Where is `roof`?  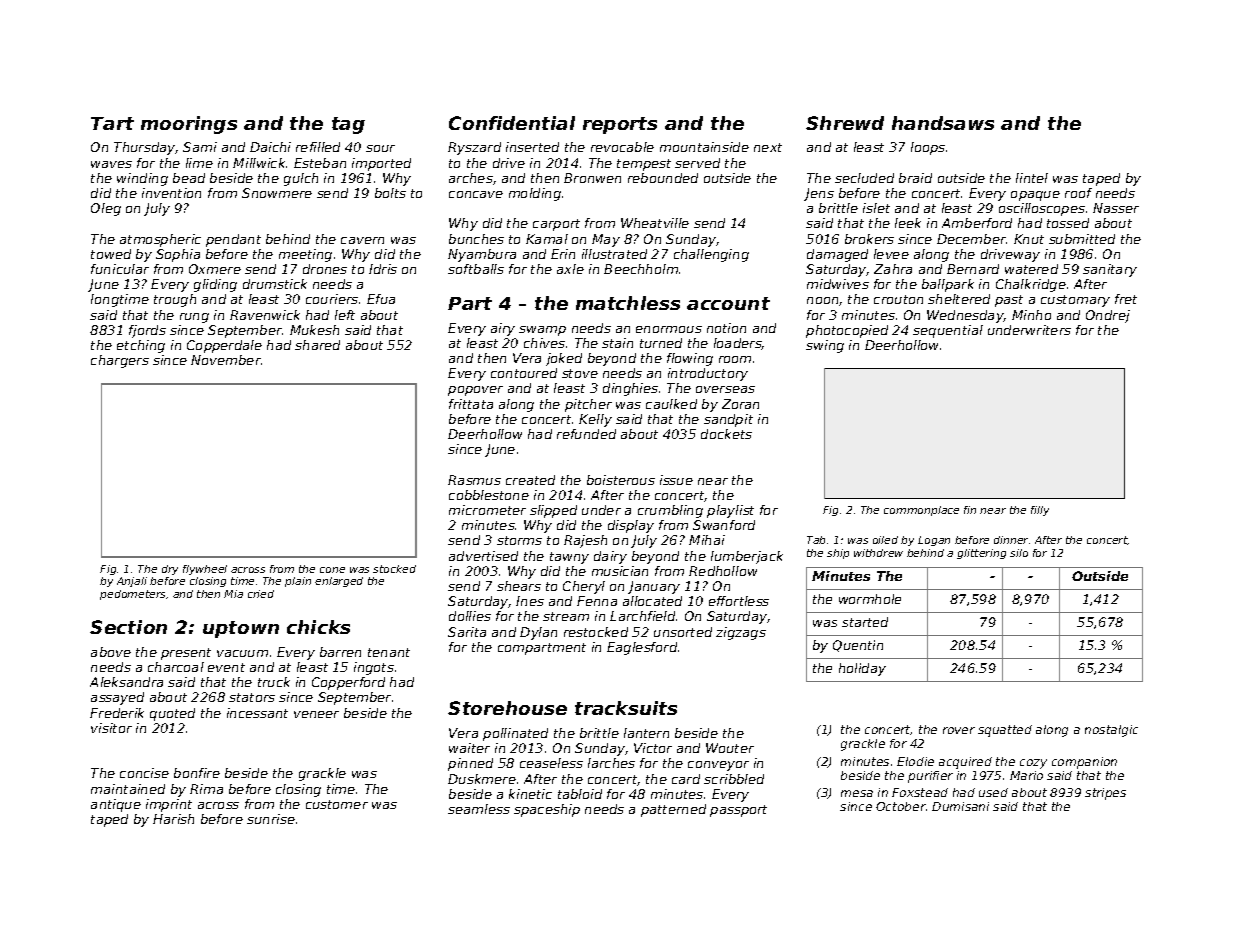 roof is located at coordinates (1078, 193).
